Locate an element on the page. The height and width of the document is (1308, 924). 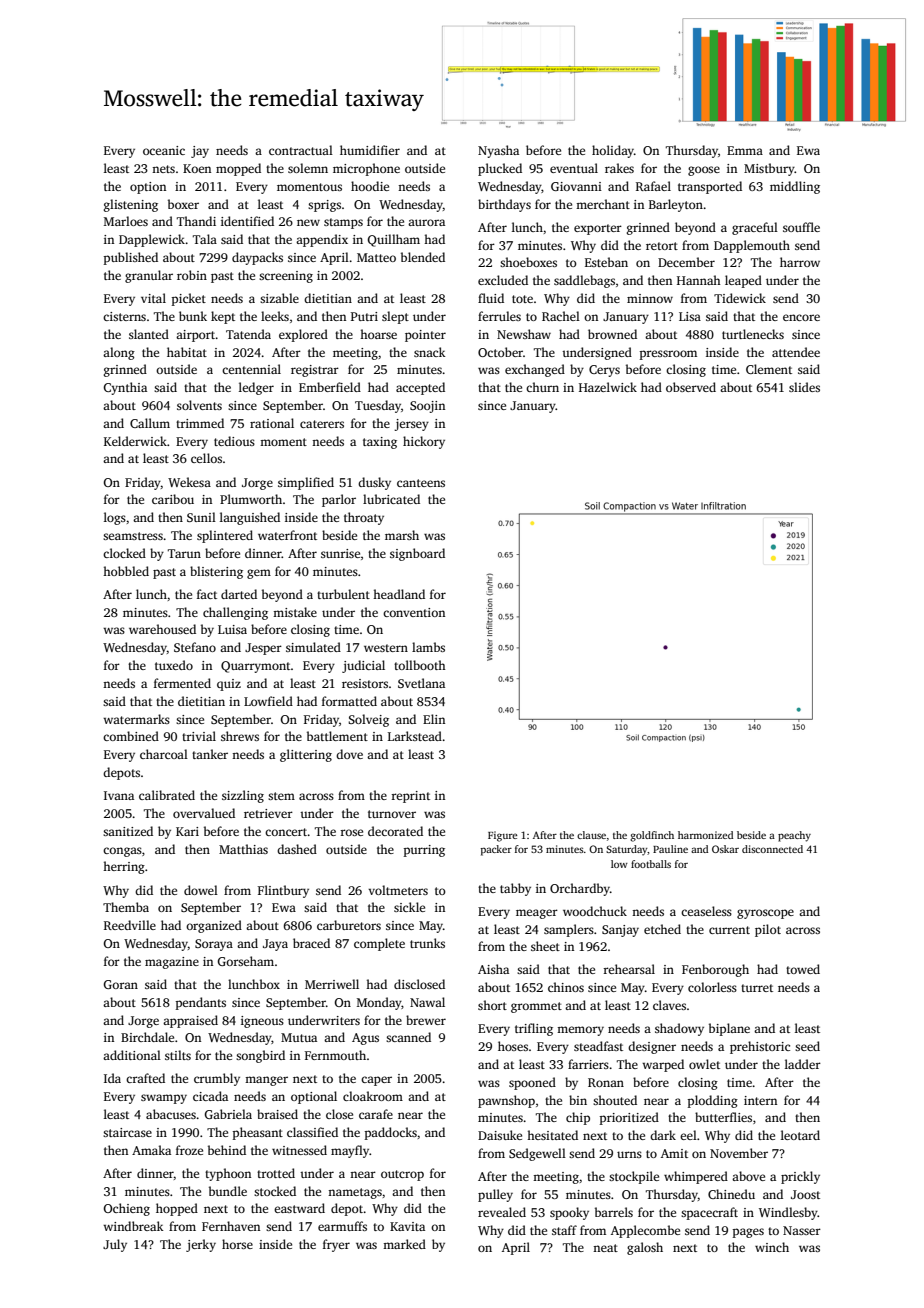
harmonized is located at coordinates (705, 835).
